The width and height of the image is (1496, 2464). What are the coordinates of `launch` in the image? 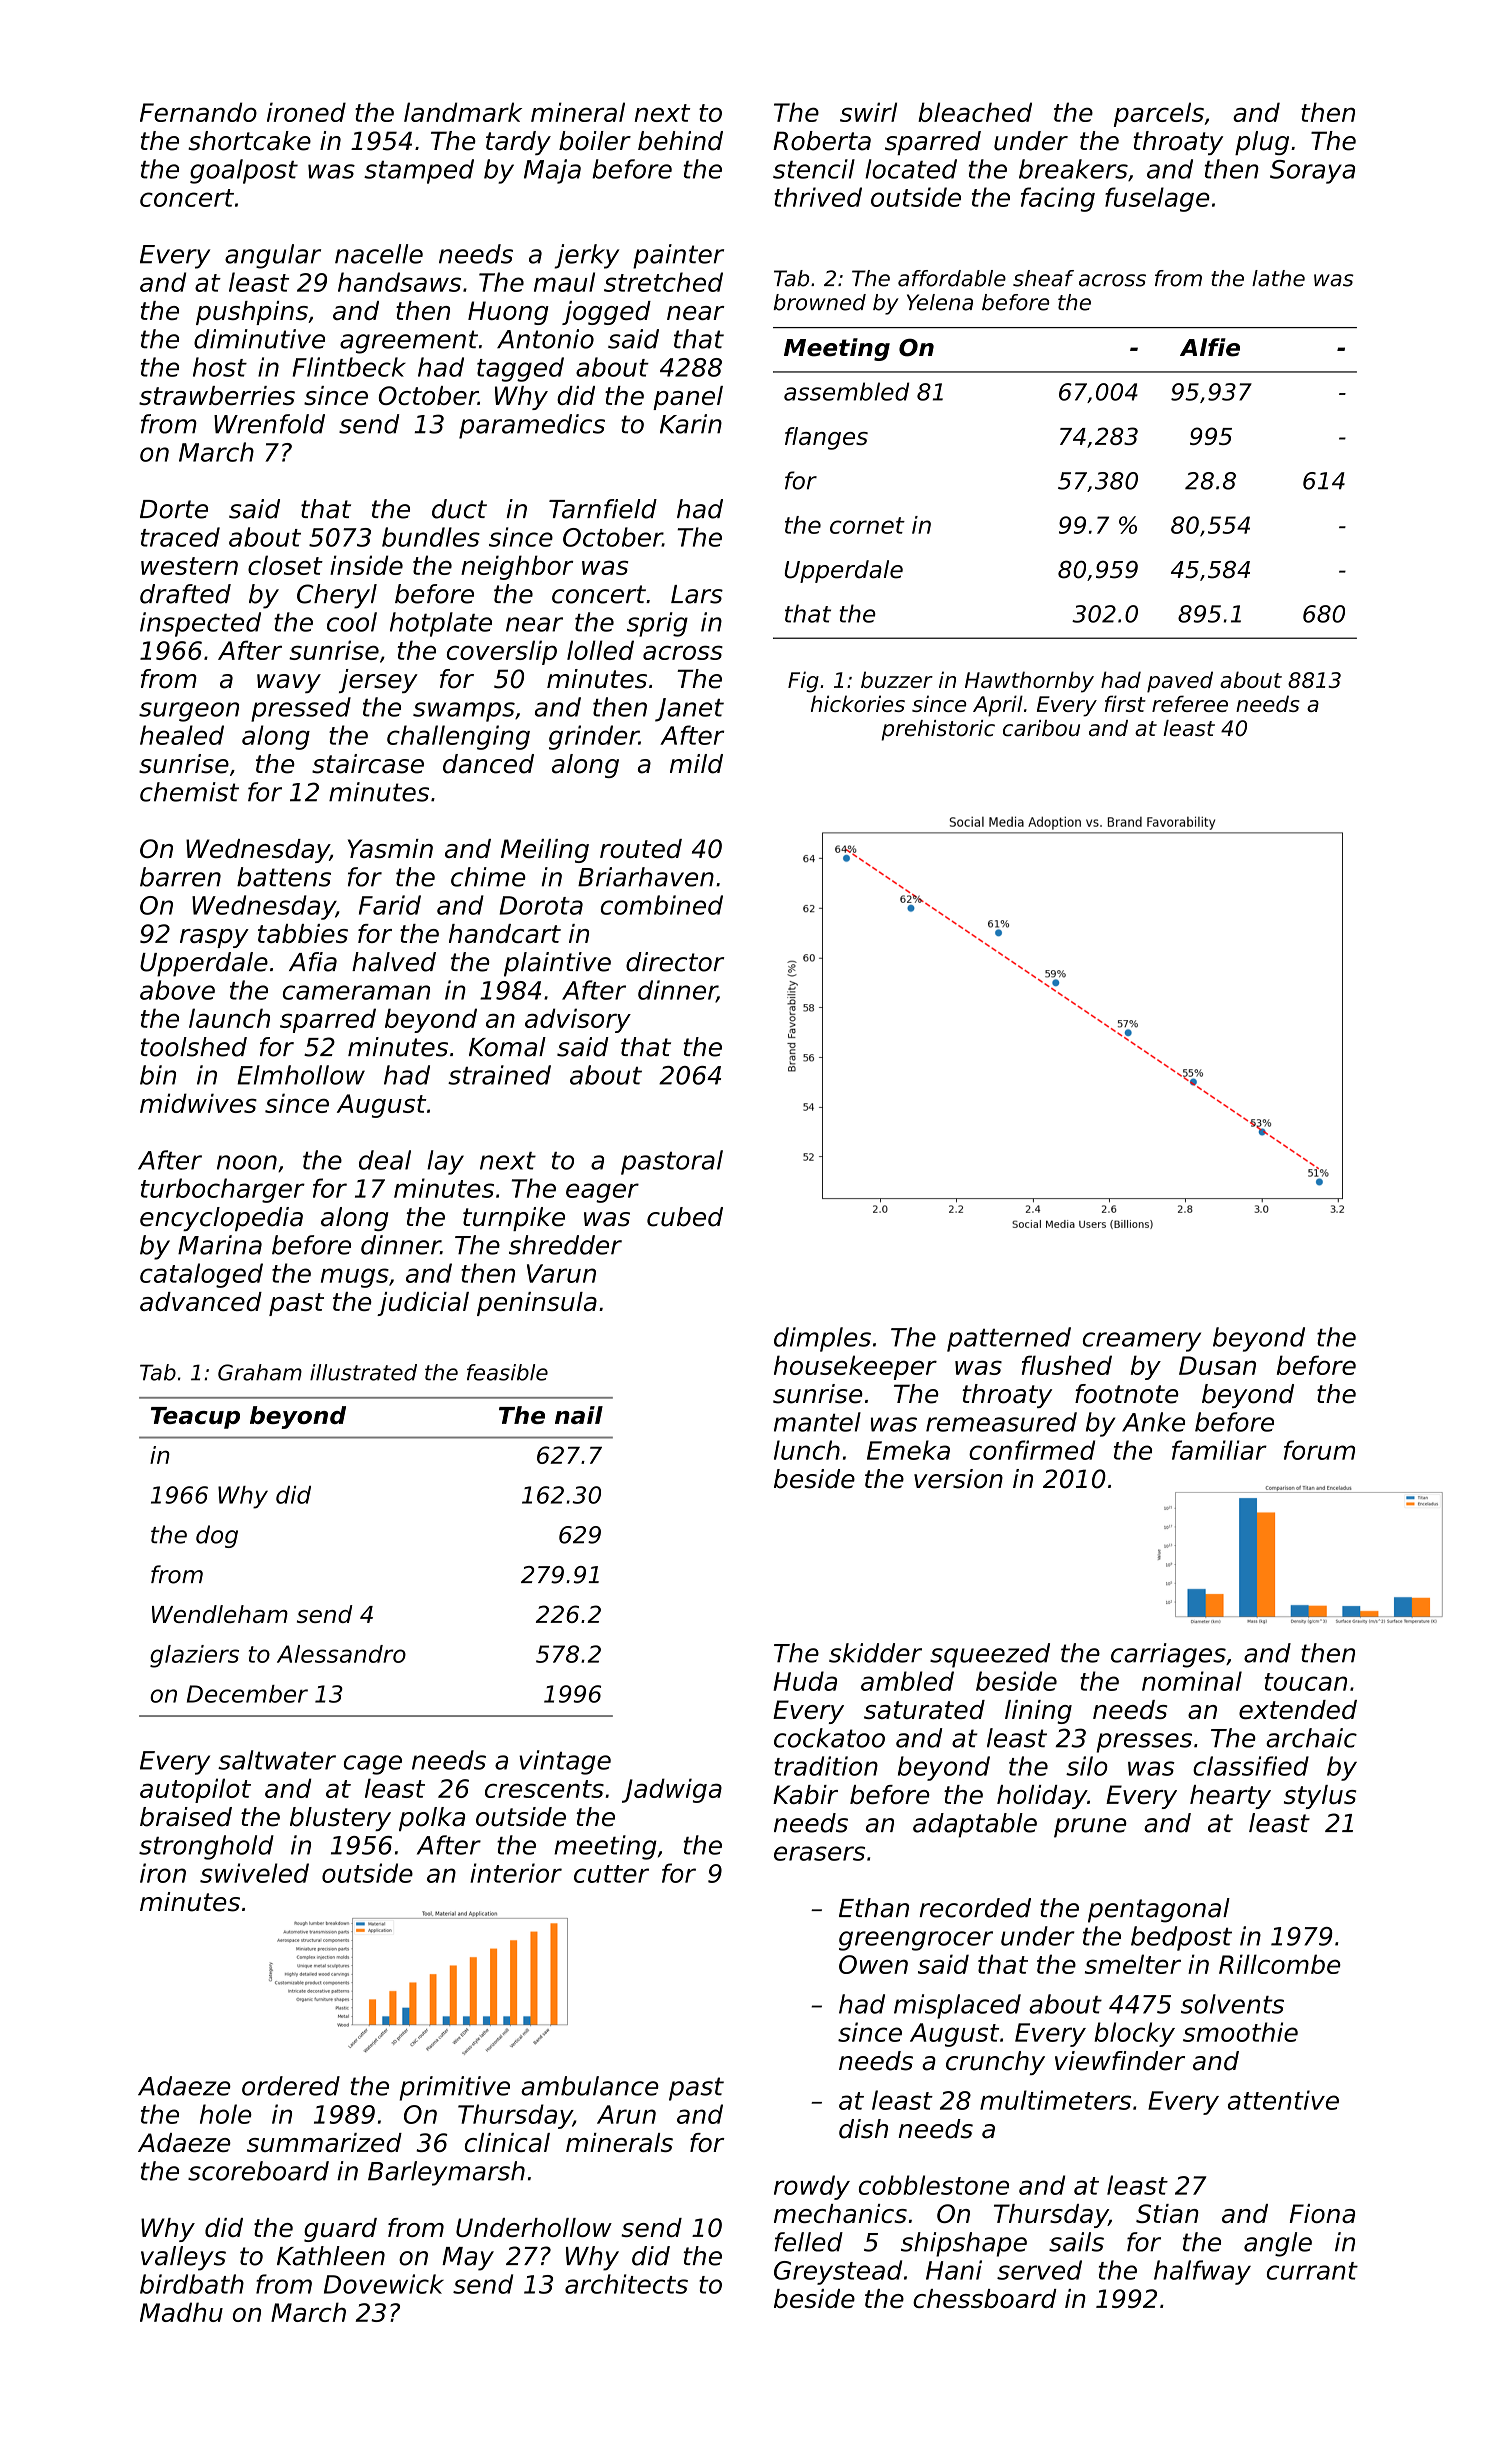 It's located at (229, 1018).
